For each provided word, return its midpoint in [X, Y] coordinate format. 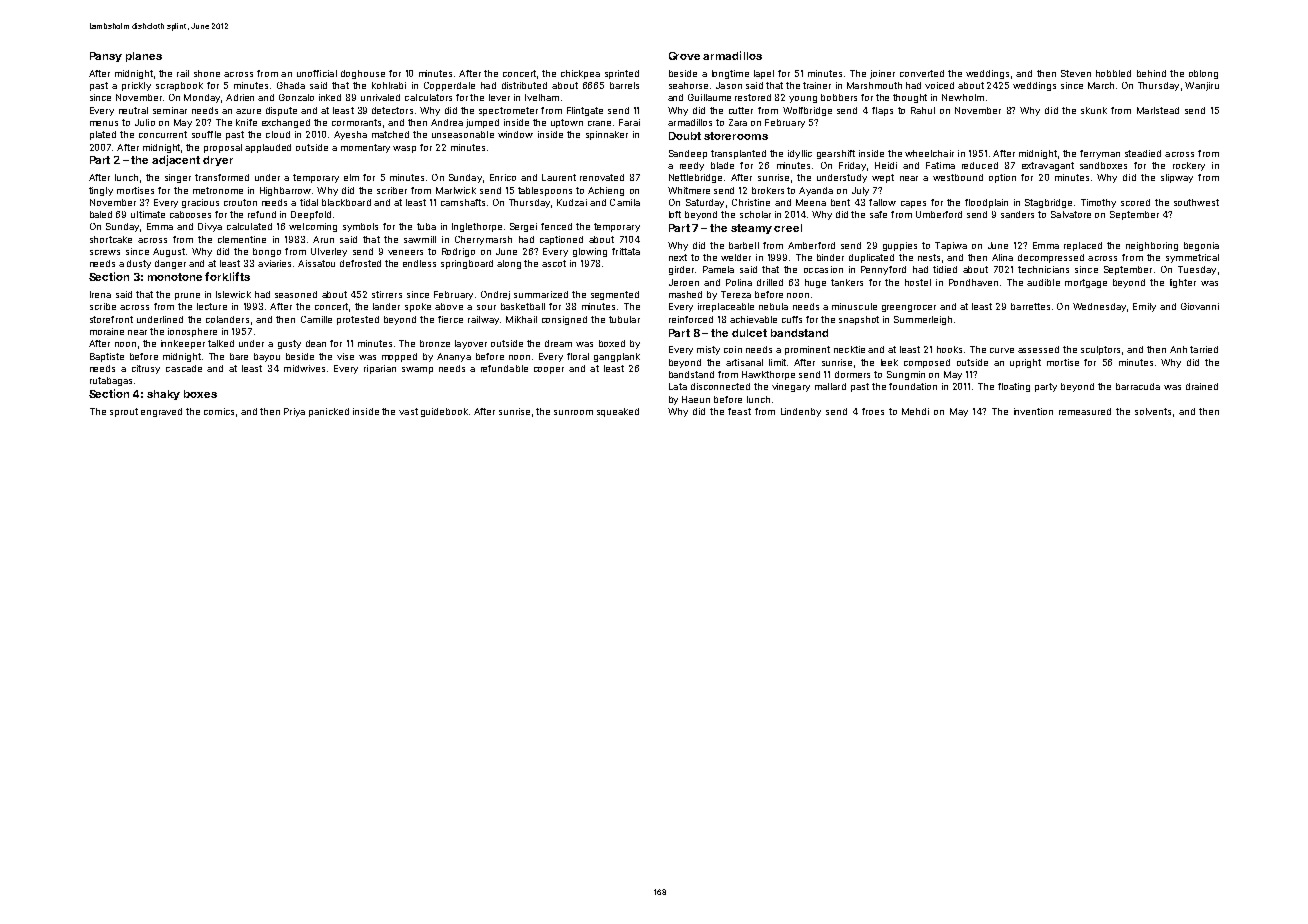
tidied [945, 269]
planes [144, 57]
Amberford [811, 245]
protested [358, 320]
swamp [417, 370]
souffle [206, 134]
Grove [684, 56]
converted [922, 73]
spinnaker [607, 135]
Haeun [696, 399]
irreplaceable [726, 307]
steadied [1143, 153]
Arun [323, 239]
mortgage [1086, 283]
